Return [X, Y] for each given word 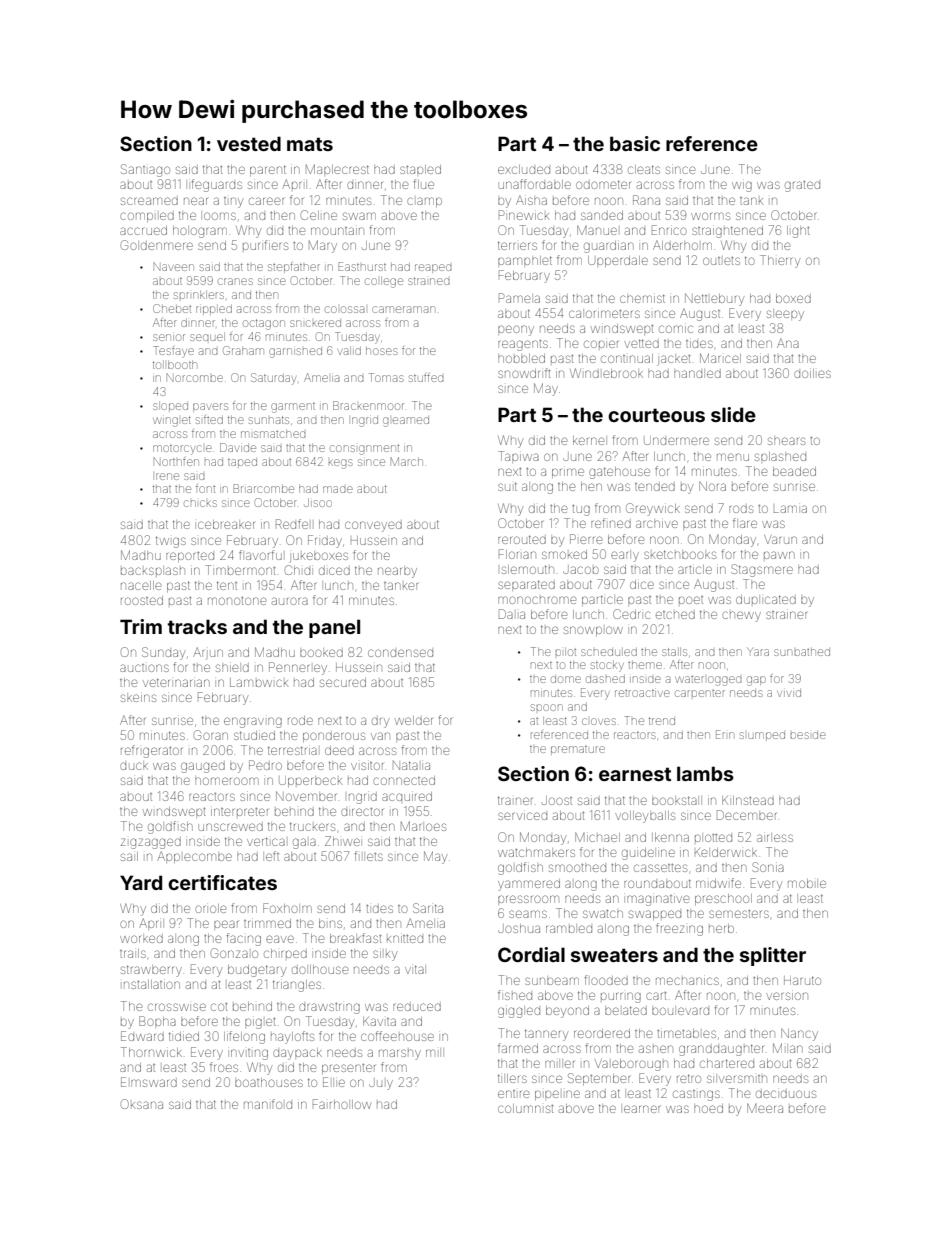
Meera [765, 1108]
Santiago [145, 170]
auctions [144, 668]
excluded [524, 169]
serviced [522, 816]
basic [635, 143]
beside [808, 735]
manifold [268, 1104]
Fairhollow [342, 1104]
